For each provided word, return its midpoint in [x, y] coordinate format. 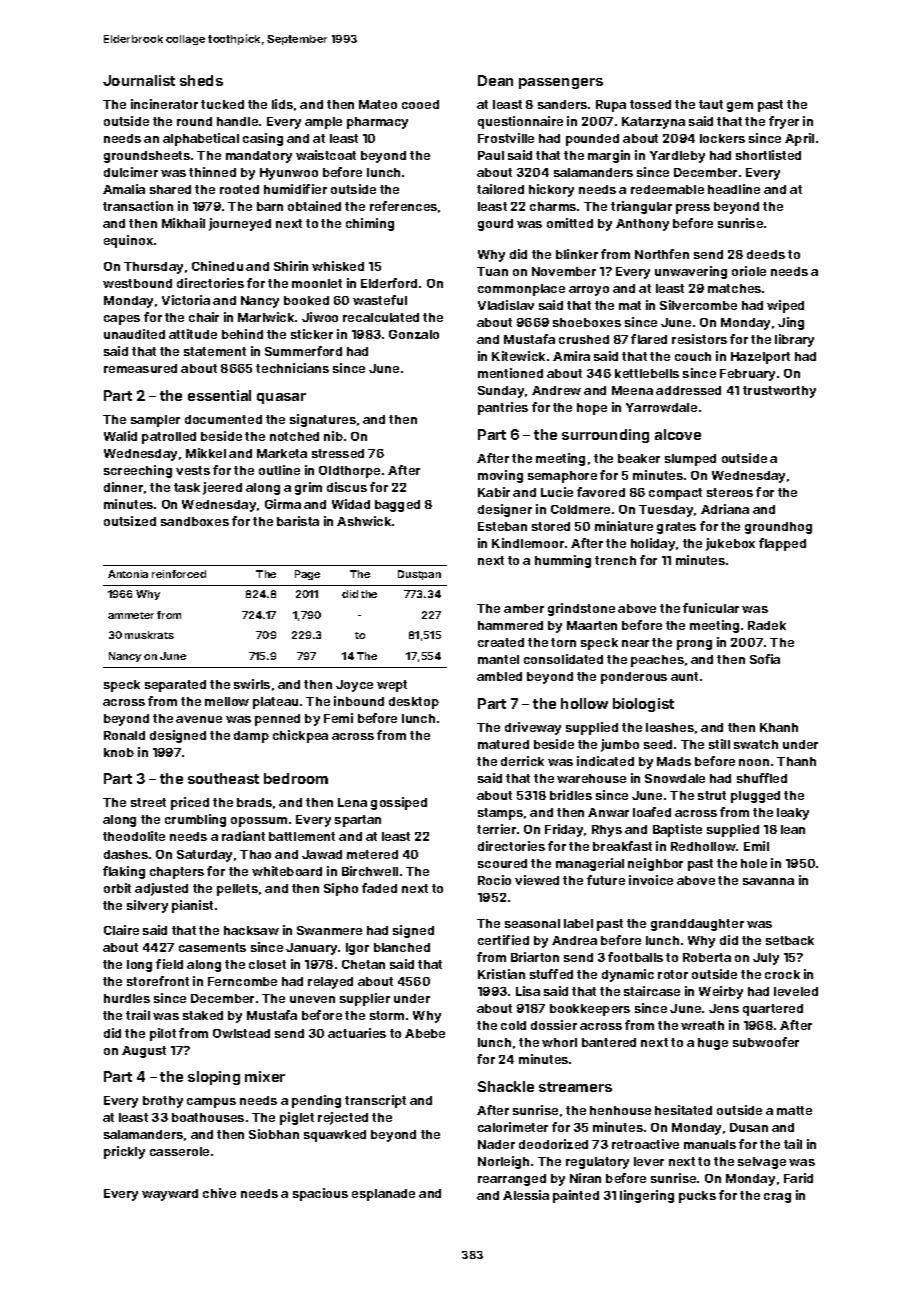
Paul [491, 155]
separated [175, 686]
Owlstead [241, 1033]
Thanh [796, 761]
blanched [402, 947]
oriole [749, 271]
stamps [500, 814]
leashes [670, 727]
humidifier [295, 189]
